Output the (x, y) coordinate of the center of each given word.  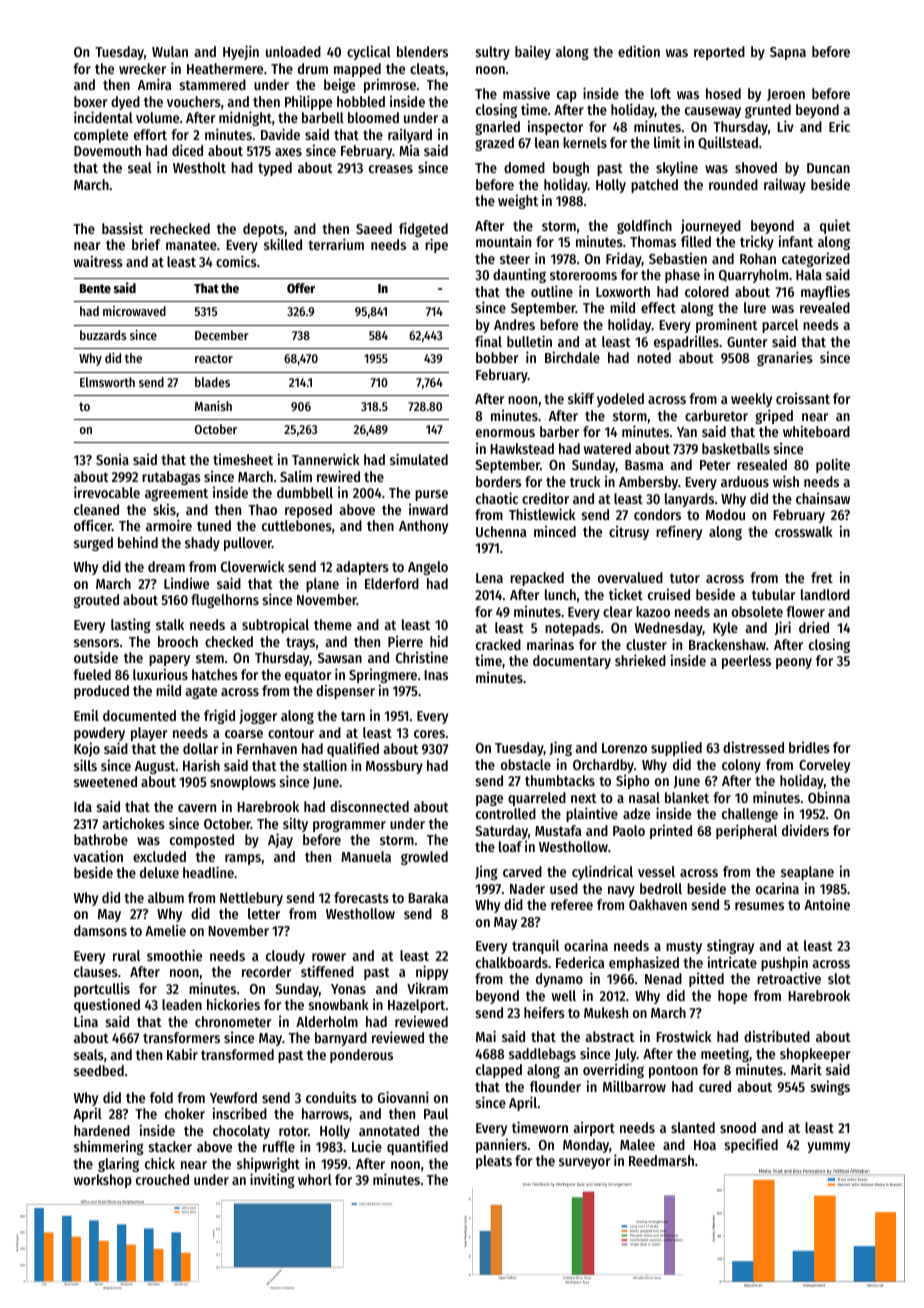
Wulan (170, 51)
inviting (272, 1180)
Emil (86, 715)
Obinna (829, 797)
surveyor (584, 1163)
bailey (533, 52)
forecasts (361, 897)
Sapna (788, 53)
